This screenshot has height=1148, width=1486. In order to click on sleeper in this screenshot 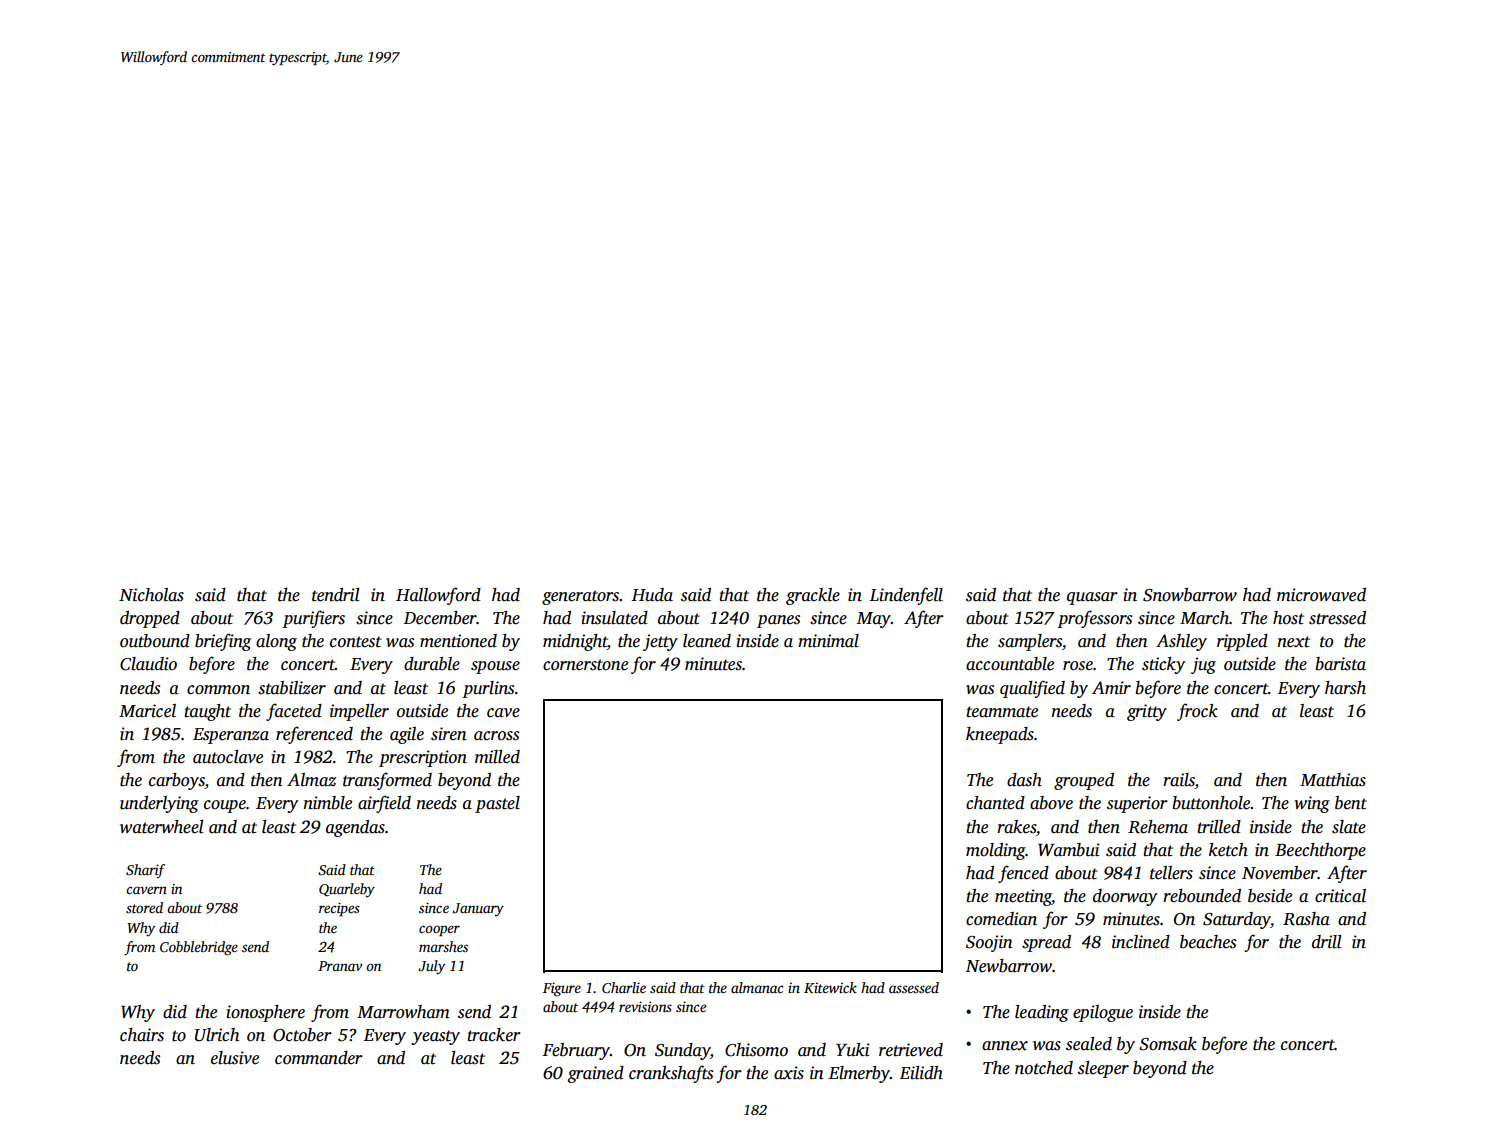, I will do `click(1103, 1069)`.
